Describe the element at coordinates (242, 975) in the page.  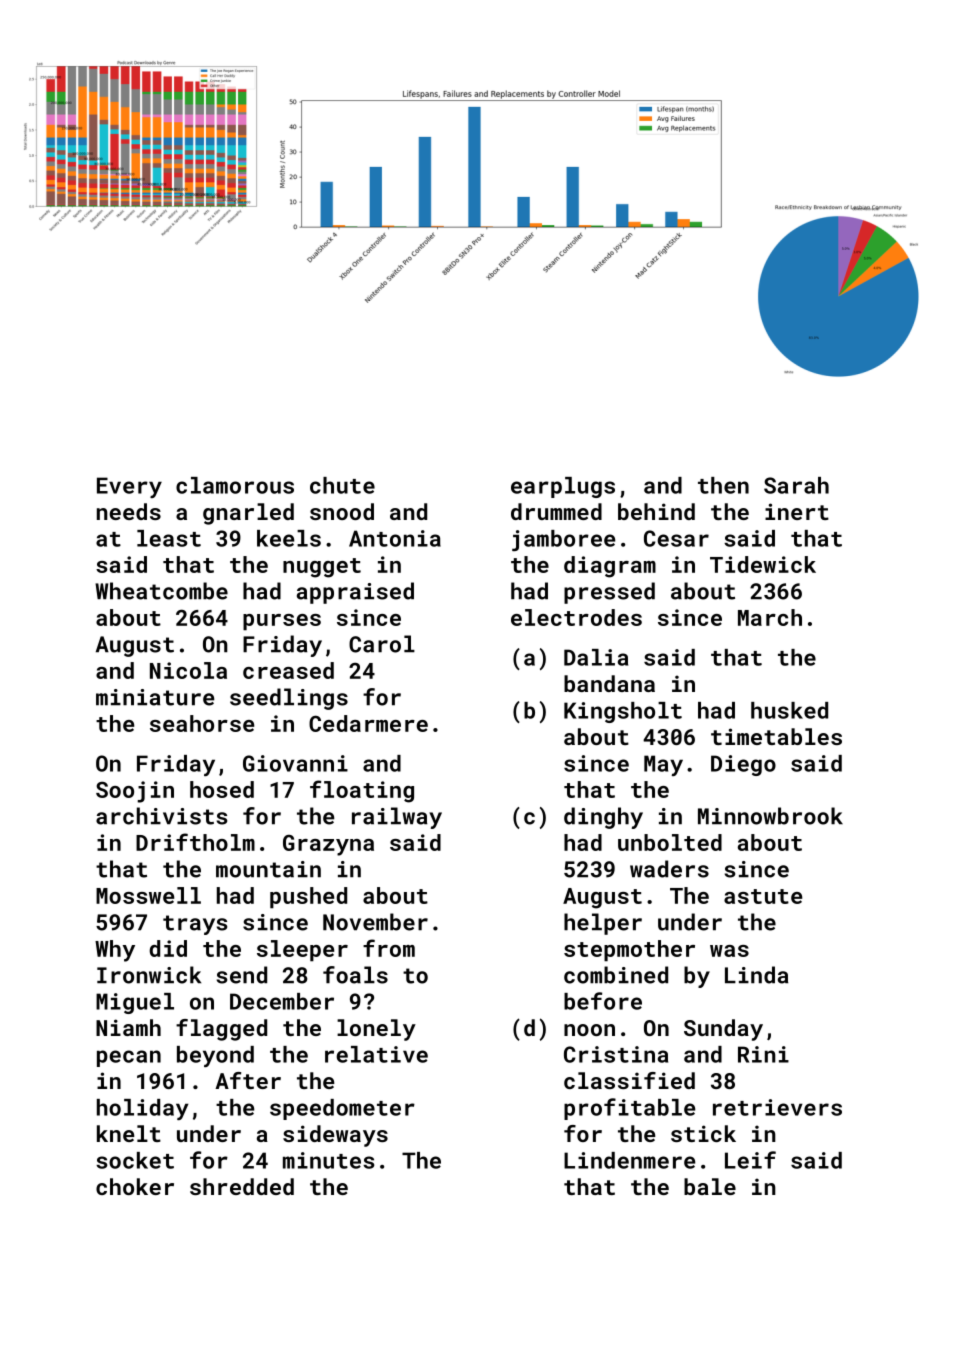
I see `send` at that location.
